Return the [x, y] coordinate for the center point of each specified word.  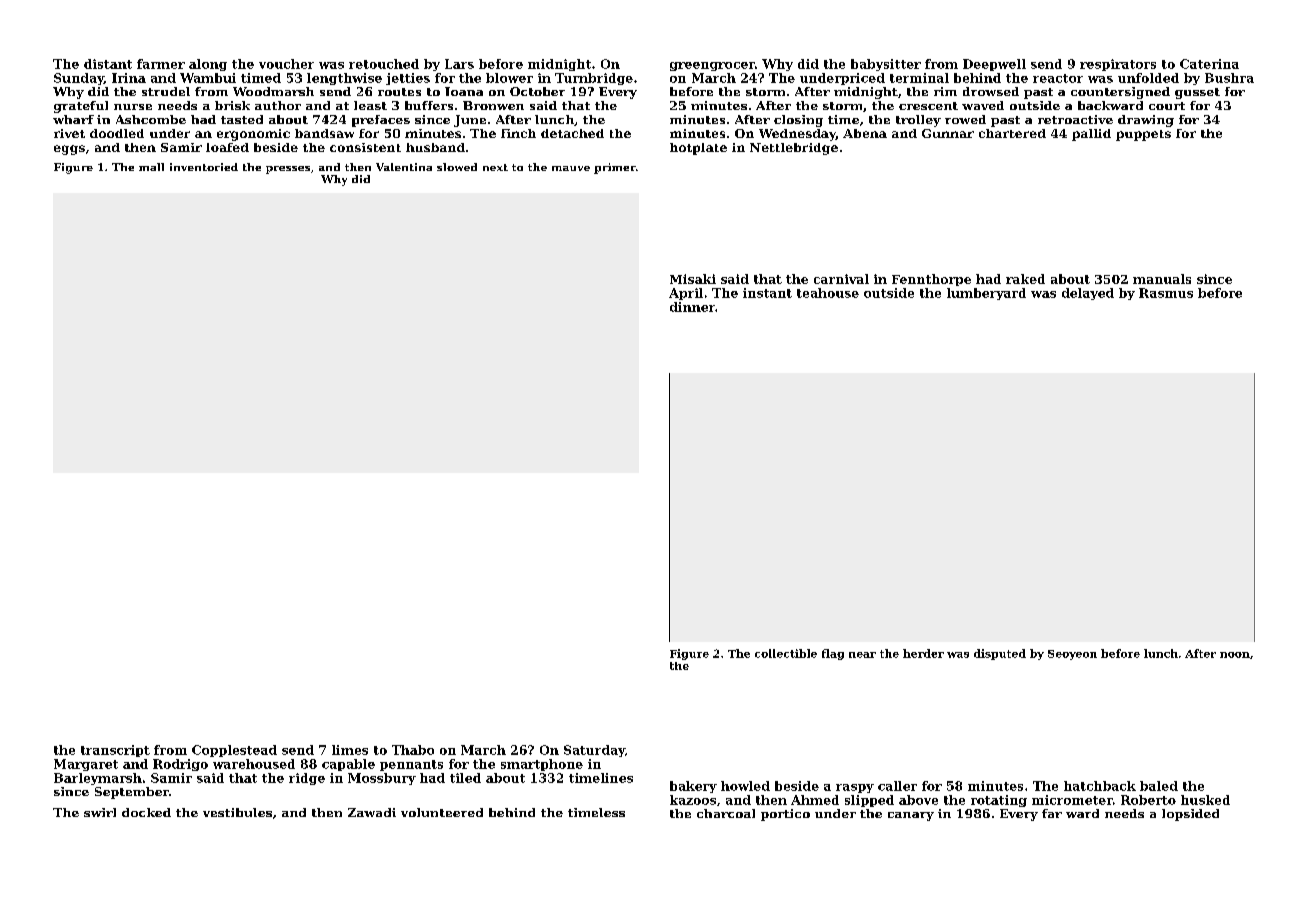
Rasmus [1166, 293]
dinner [692, 307]
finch [518, 133]
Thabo [413, 750]
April [686, 294]
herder [923, 653]
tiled [465, 778]
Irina [129, 78]
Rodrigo [180, 765]
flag [833, 654]
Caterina [1209, 64]
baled [1159, 786]
